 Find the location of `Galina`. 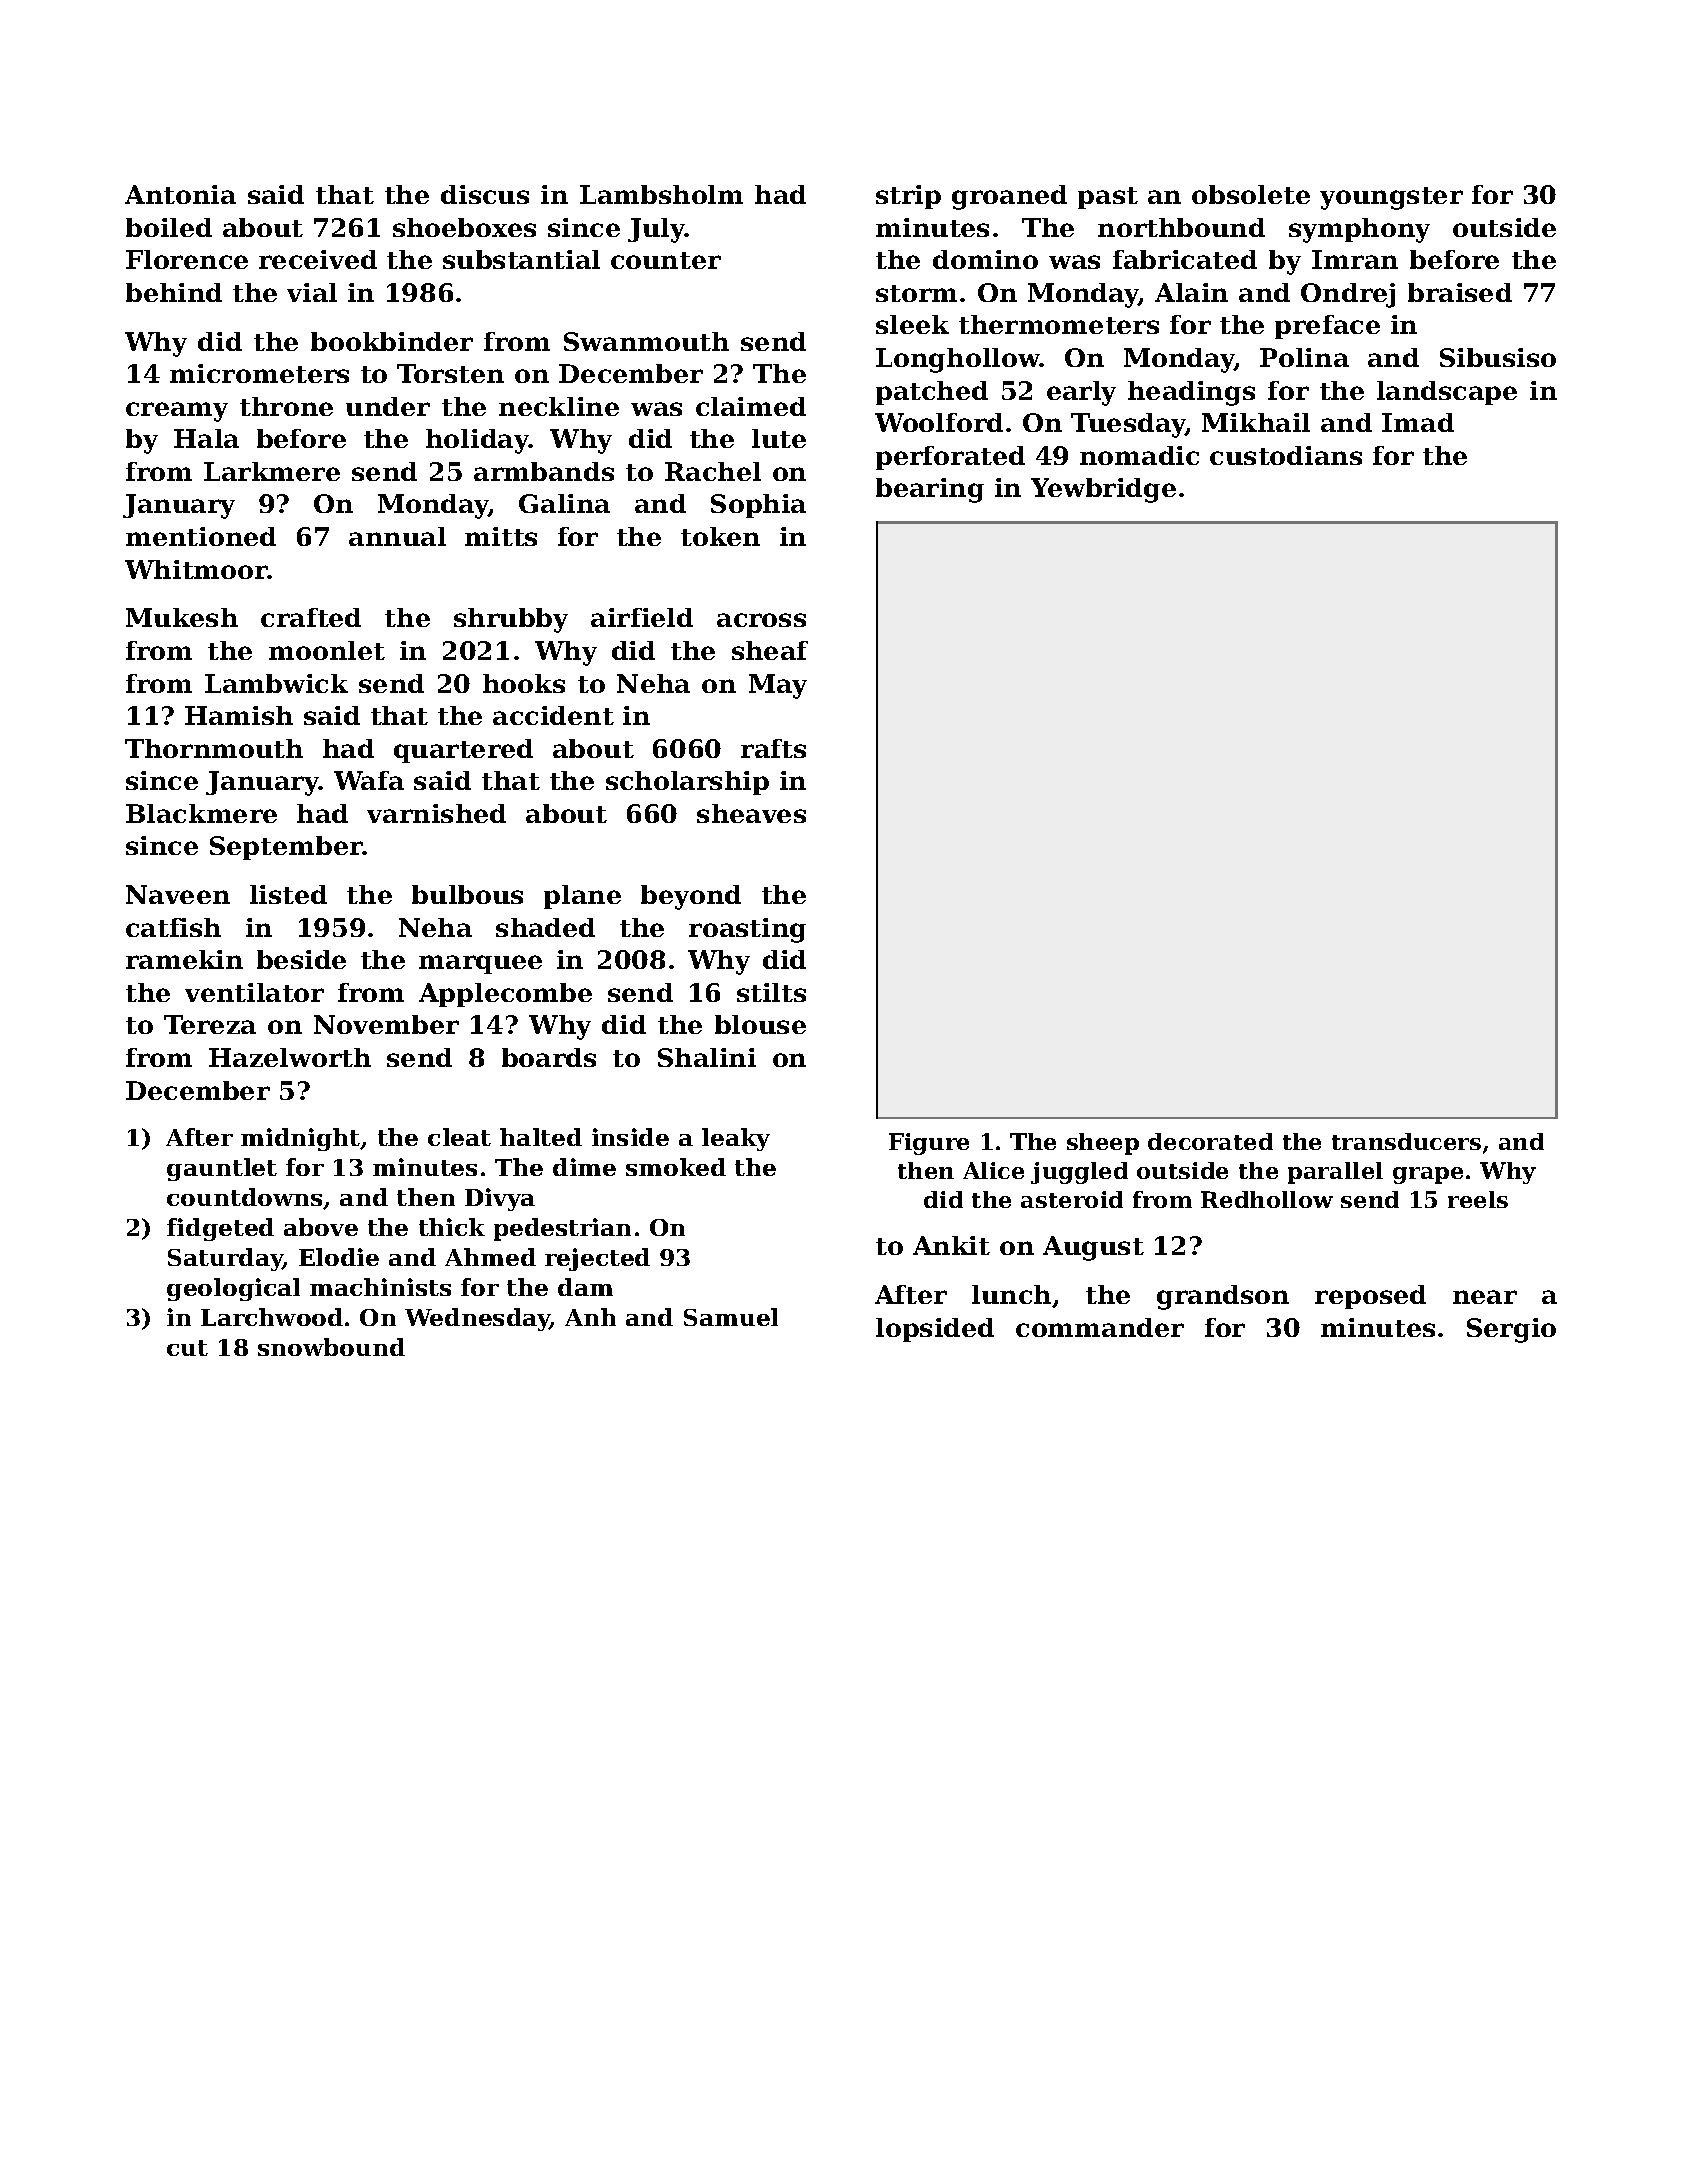

Galina is located at coordinates (564, 503).
